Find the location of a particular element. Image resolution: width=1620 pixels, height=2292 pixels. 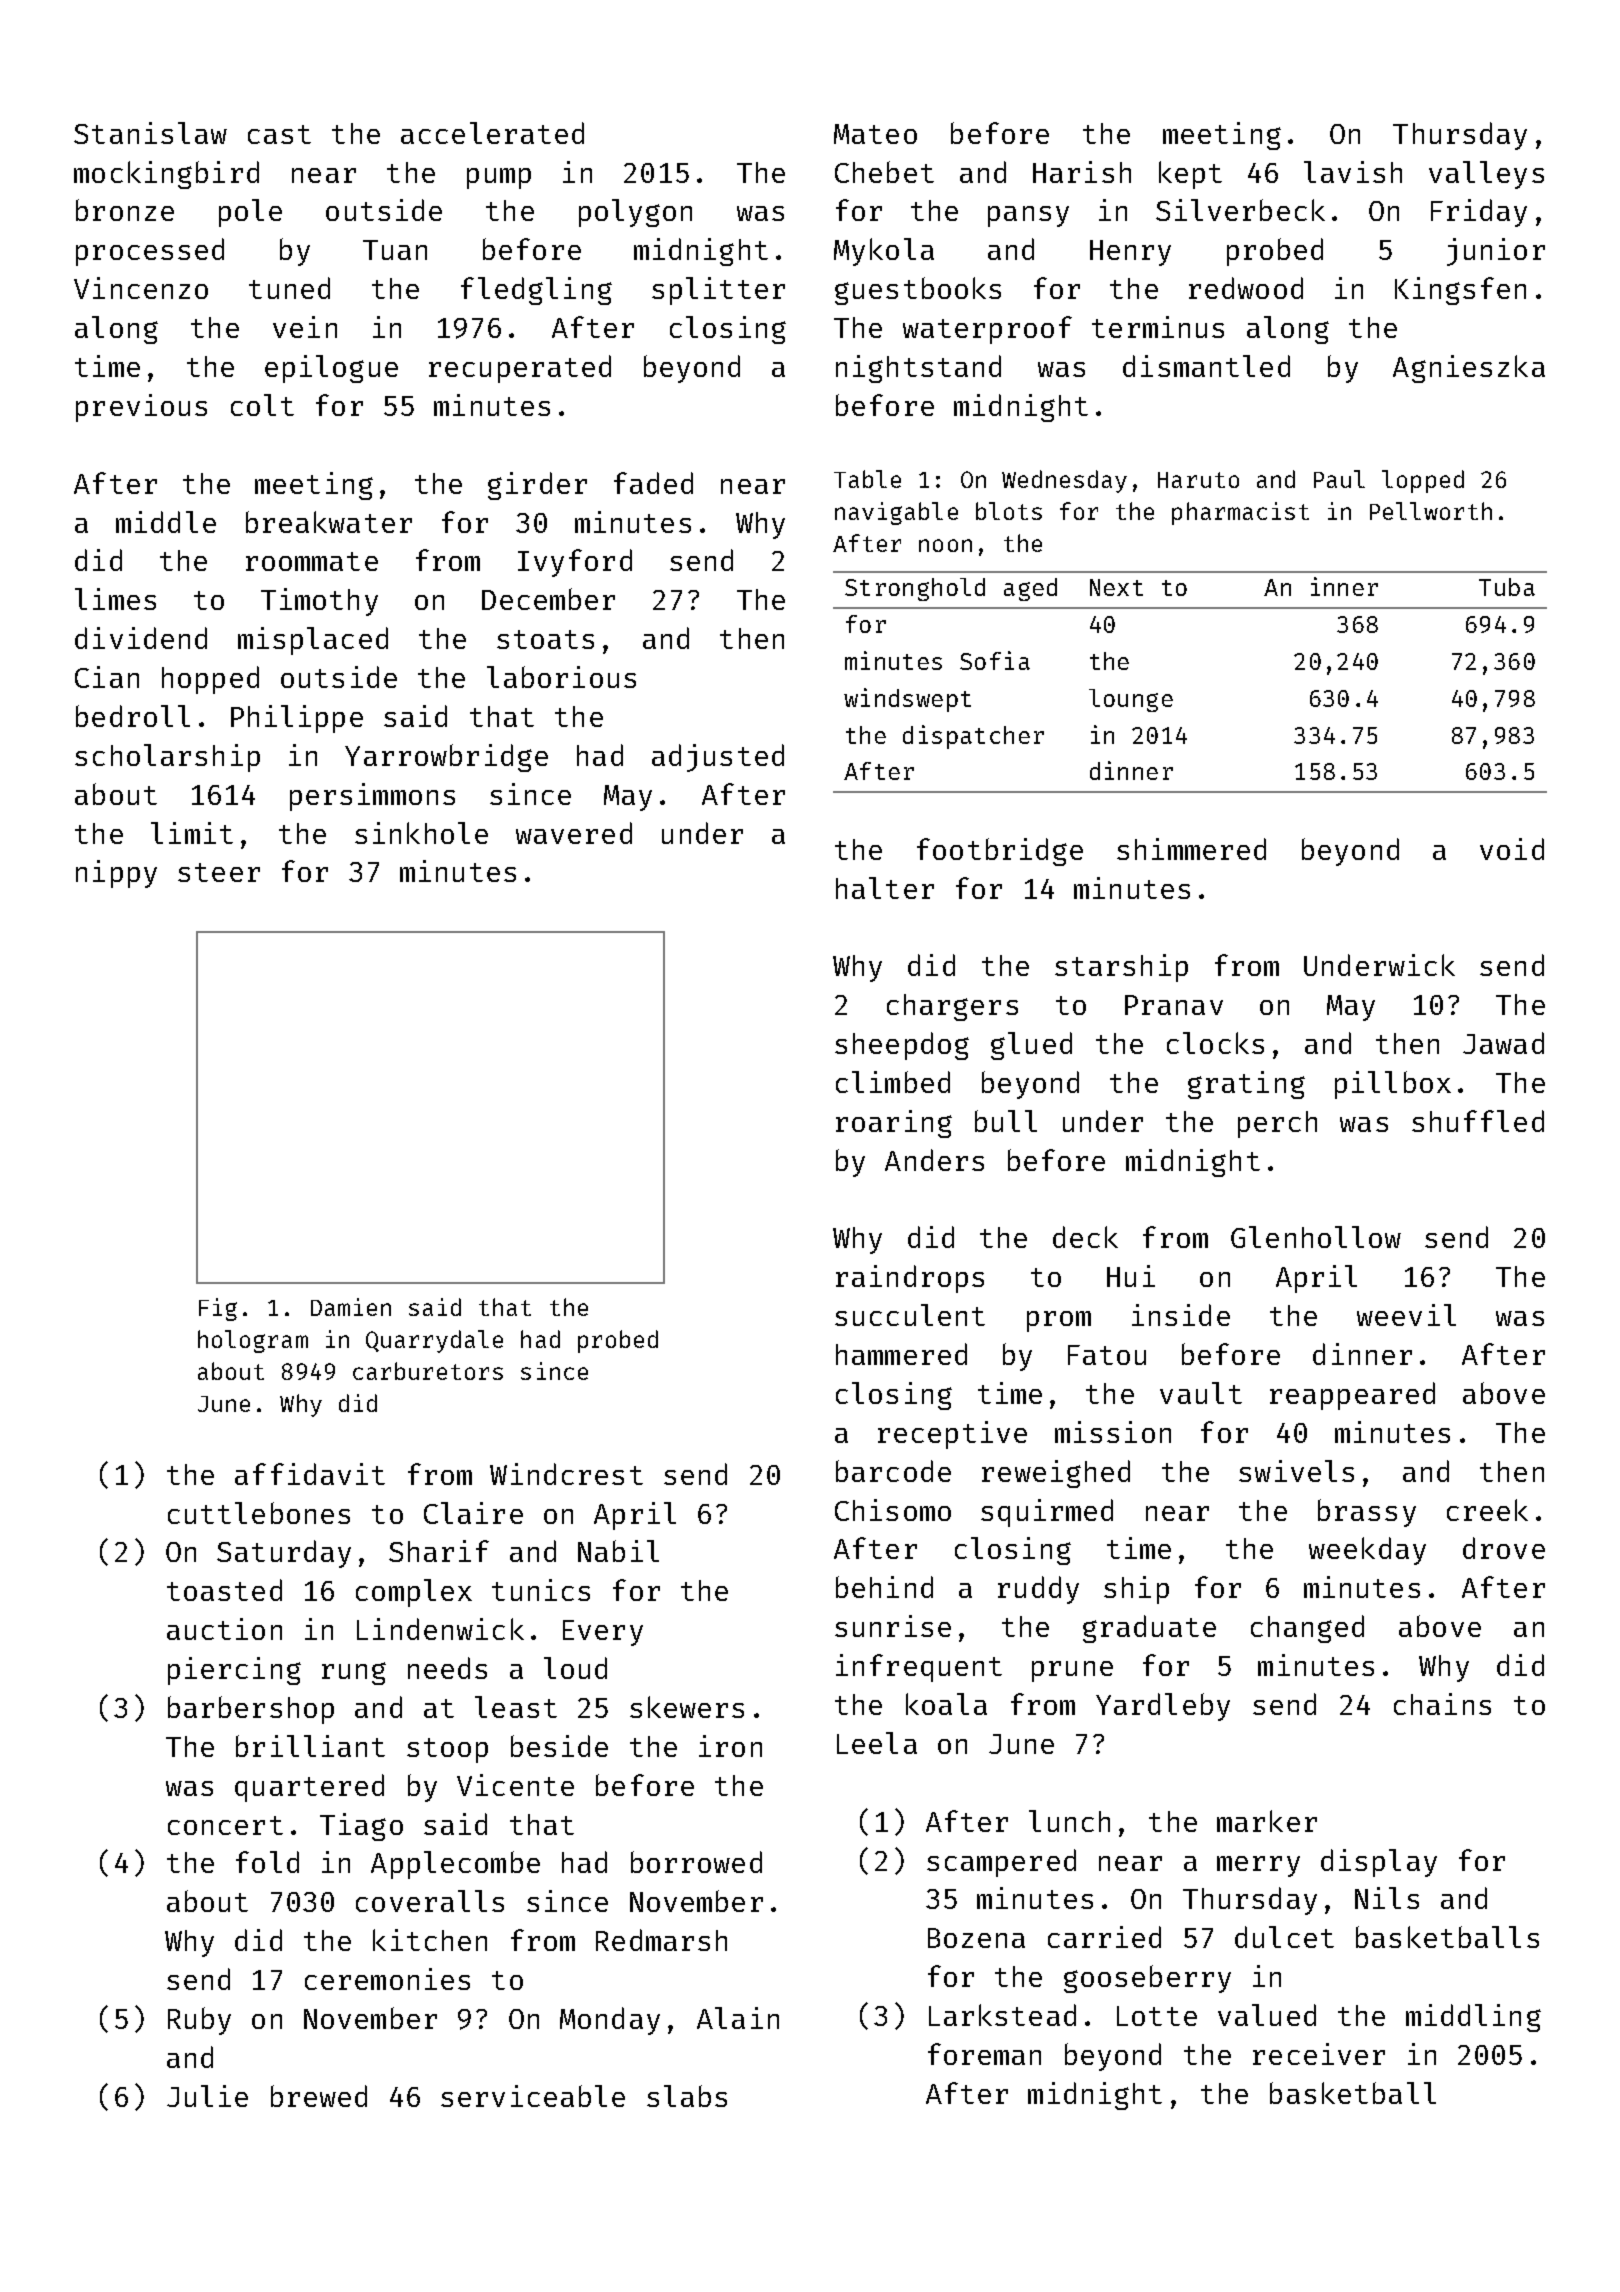

glued is located at coordinates (1031, 1046).
